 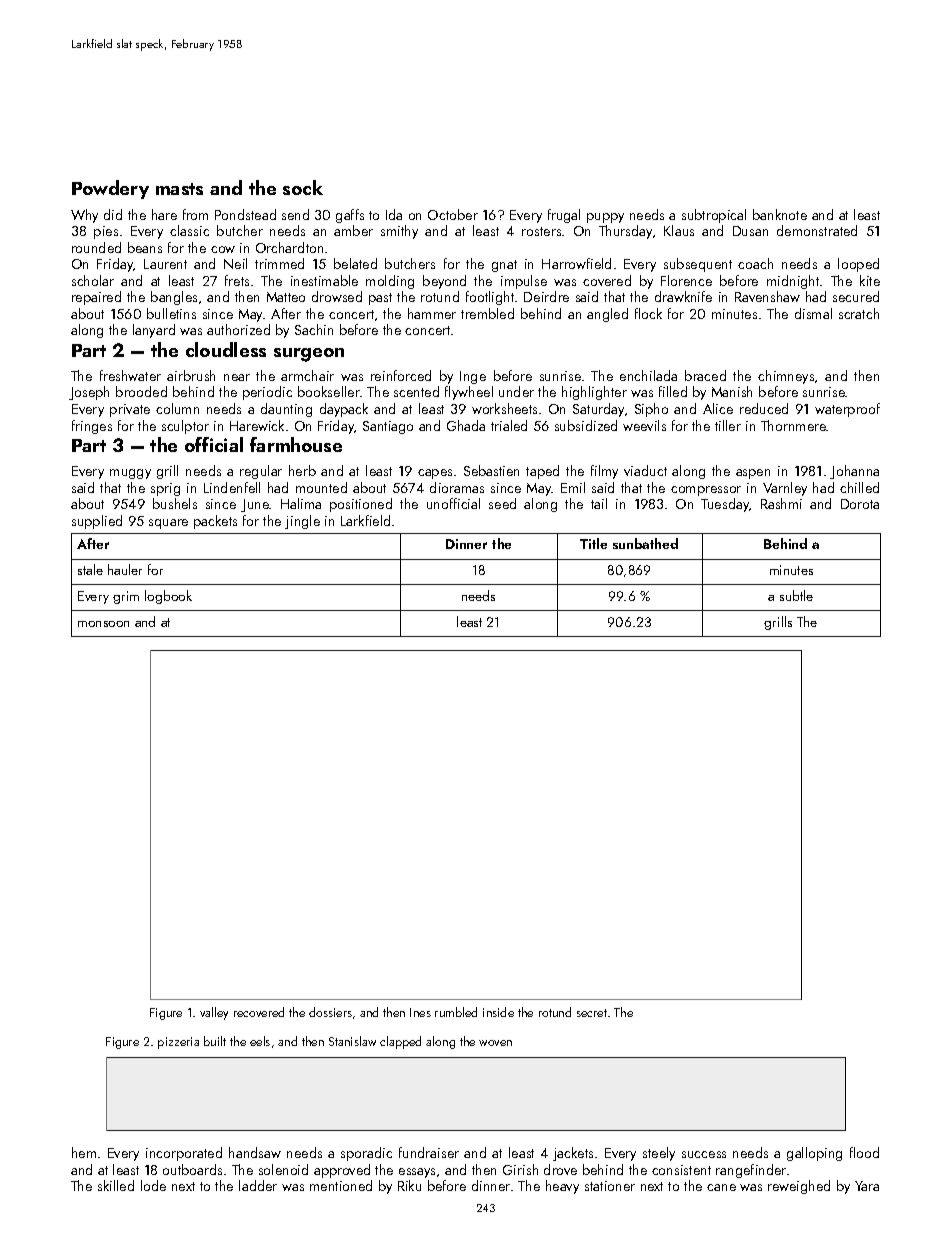 I want to click on monsoon, so click(x=103, y=624).
